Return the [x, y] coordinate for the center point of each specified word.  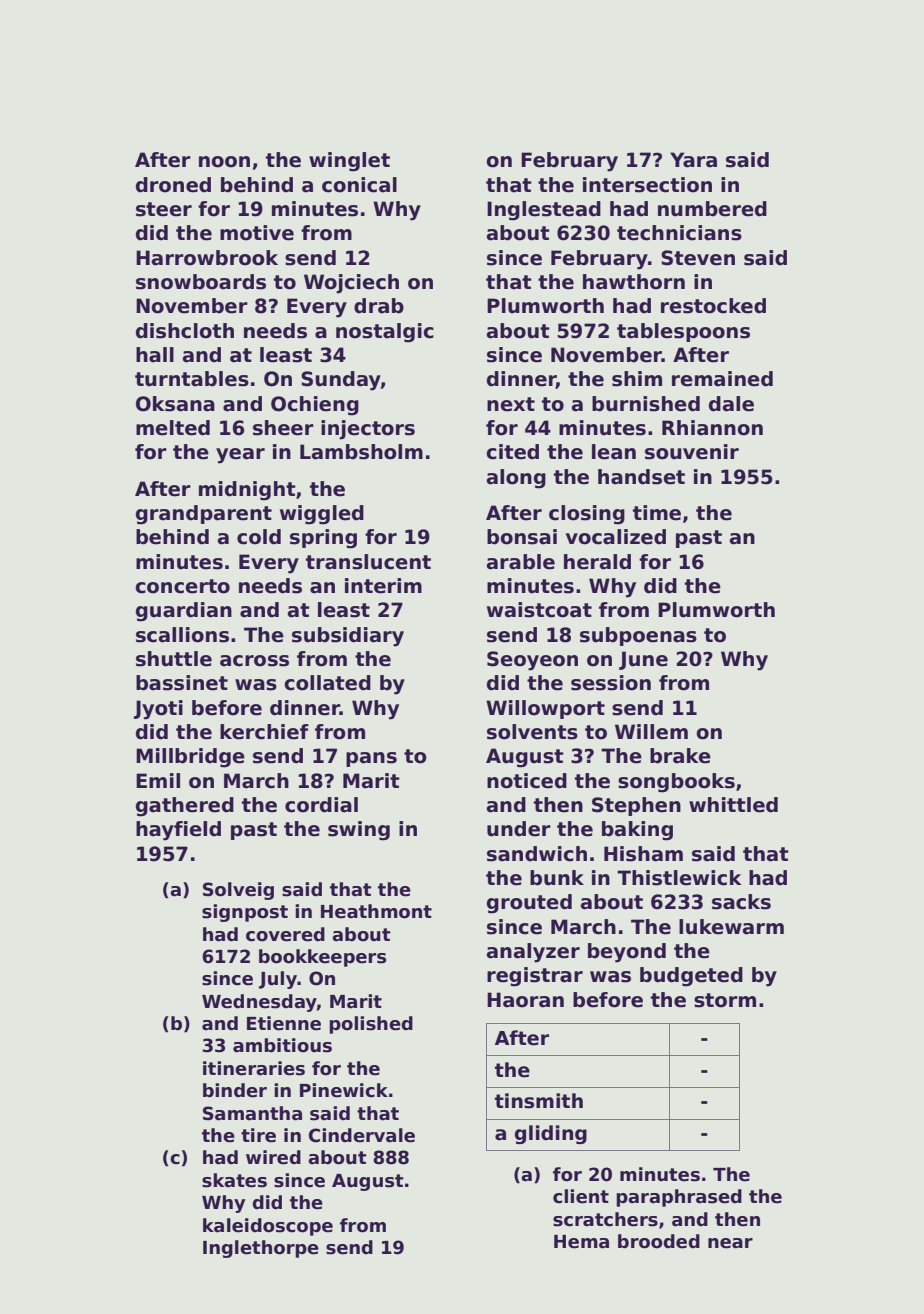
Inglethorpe [261, 1249]
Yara [693, 160]
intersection [647, 185]
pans [371, 759]
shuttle [174, 659]
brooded [659, 1241]
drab [379, 306]
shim [637, 379]
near [730, 1243]
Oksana [175, 404]
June [643, 660]
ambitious [282, 1045]
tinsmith [539, 1101]
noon [224, 162]
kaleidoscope [268, 1227]
